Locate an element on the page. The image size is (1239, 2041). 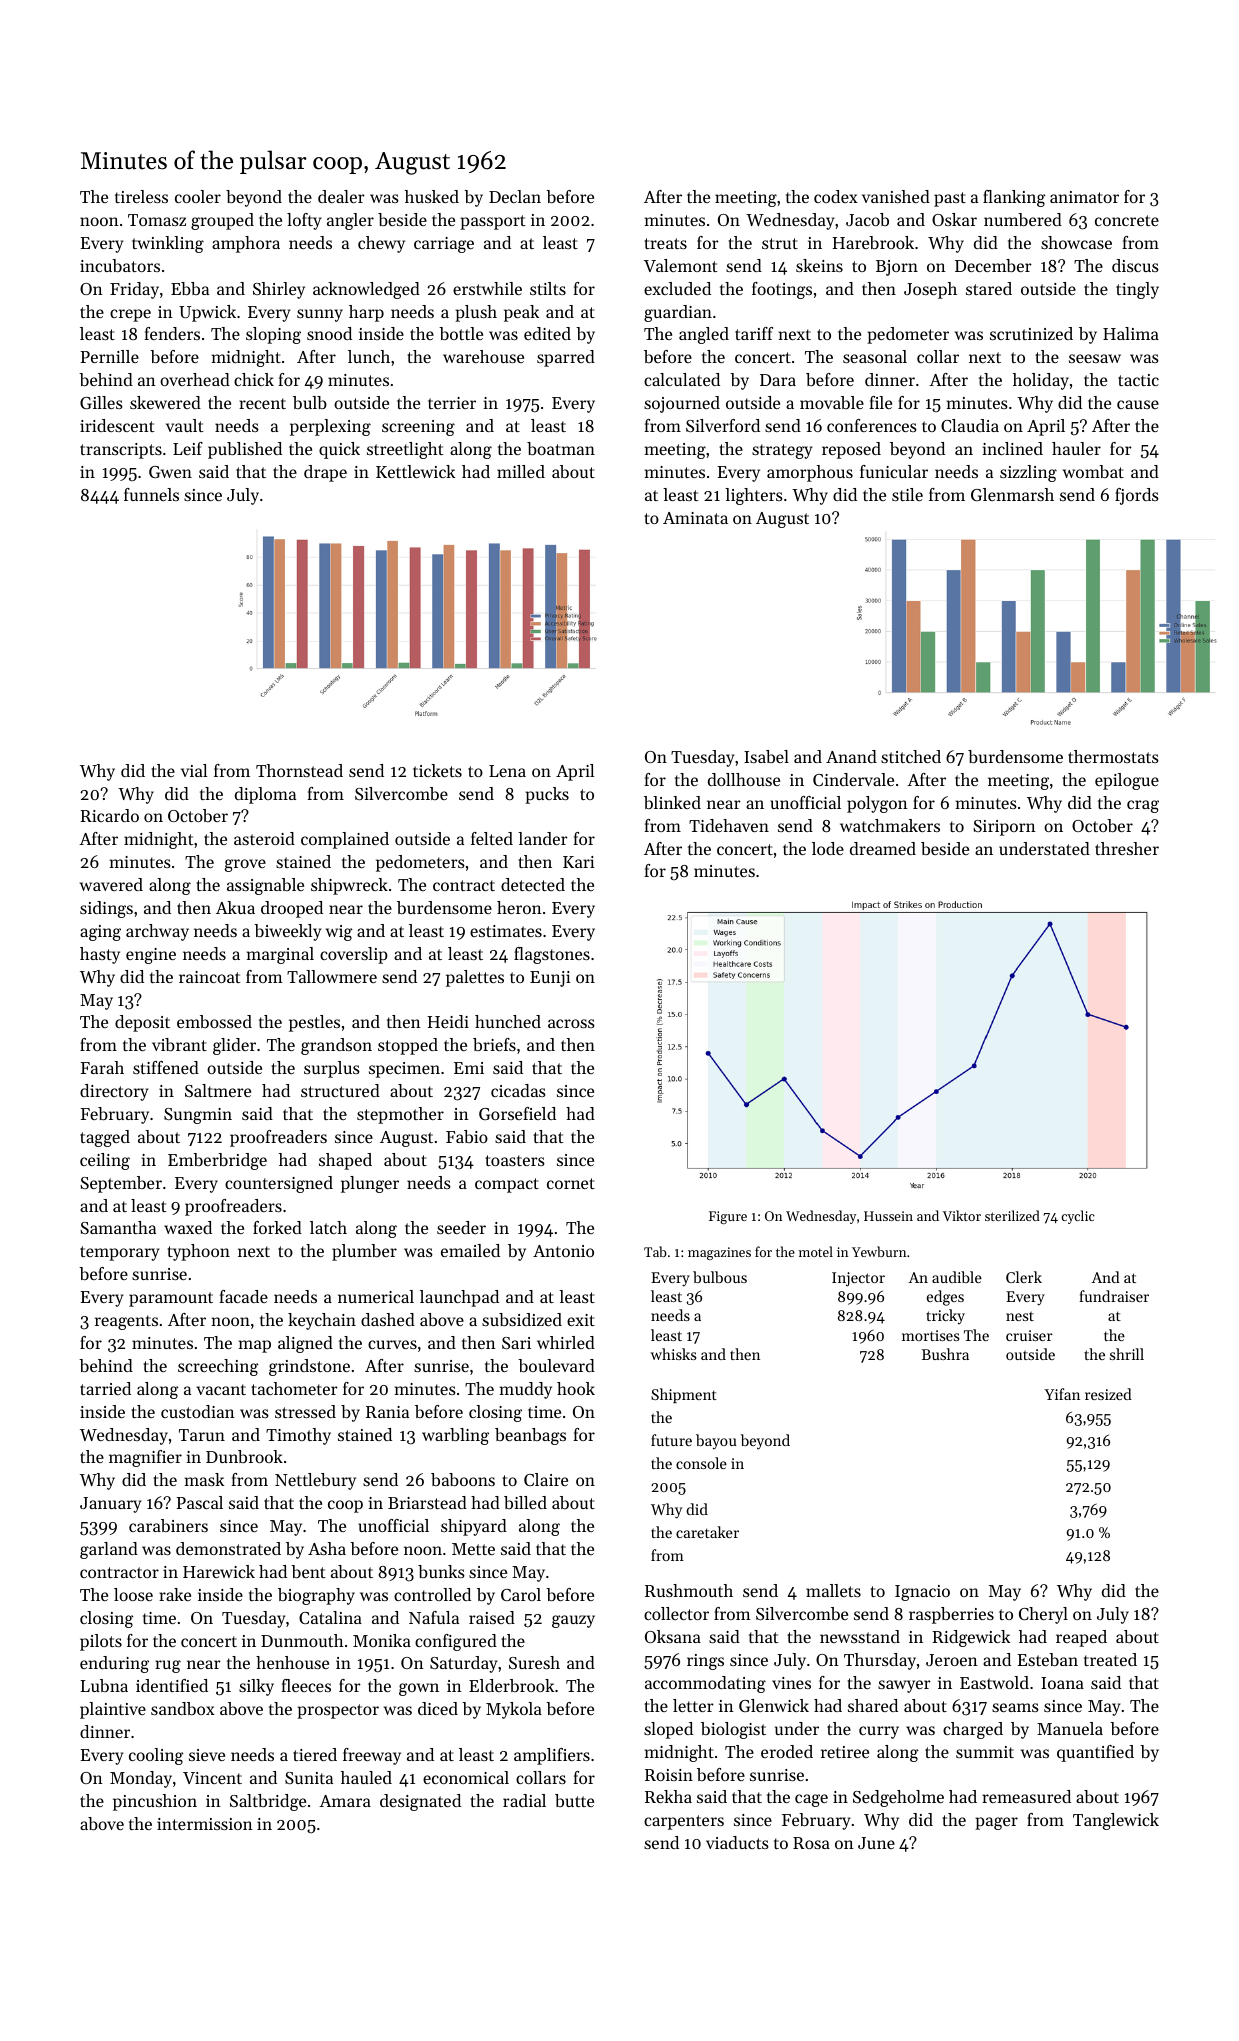
Dara is located at coordinates (778, 380).
